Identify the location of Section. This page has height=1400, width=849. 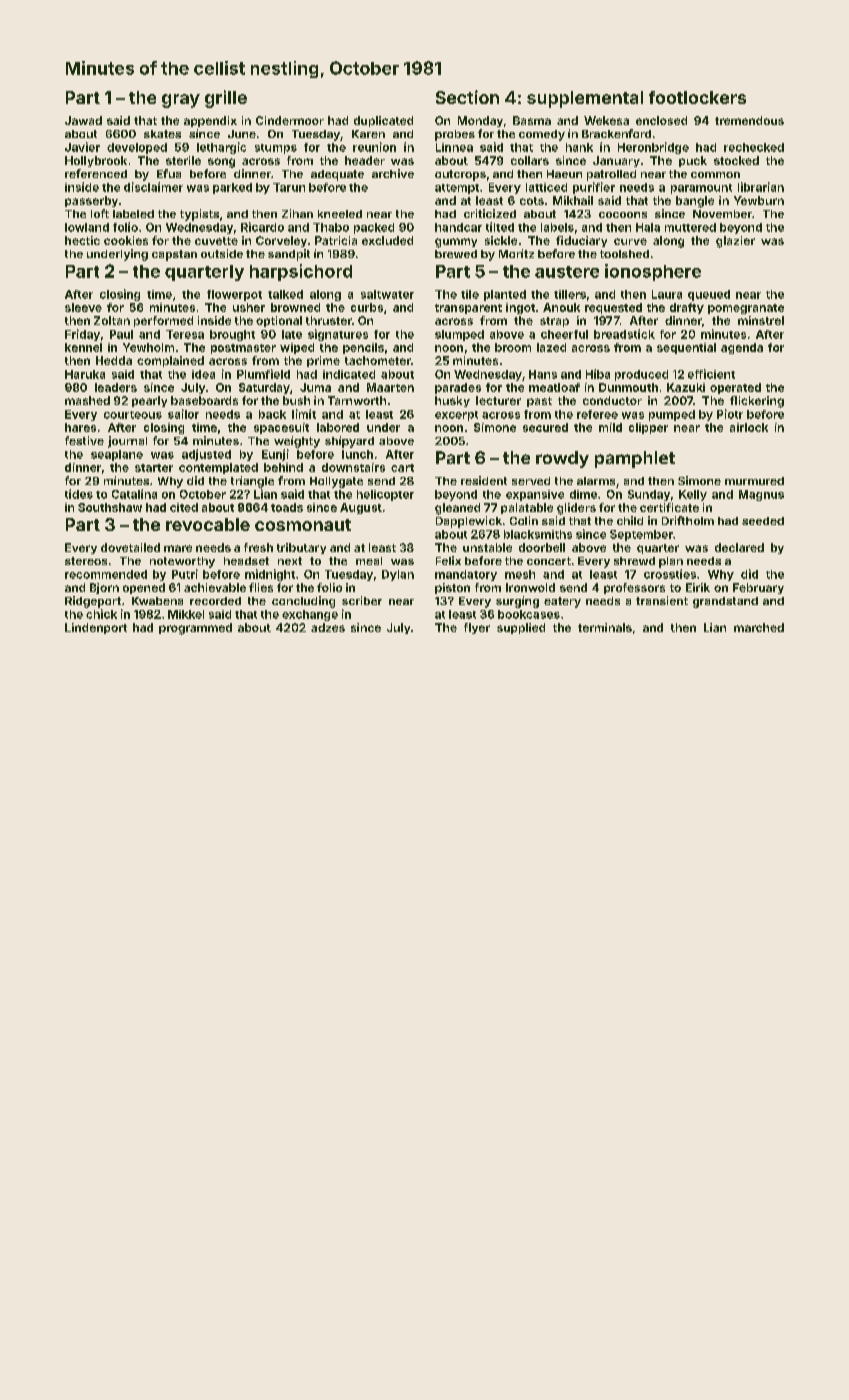
(467, 97).
